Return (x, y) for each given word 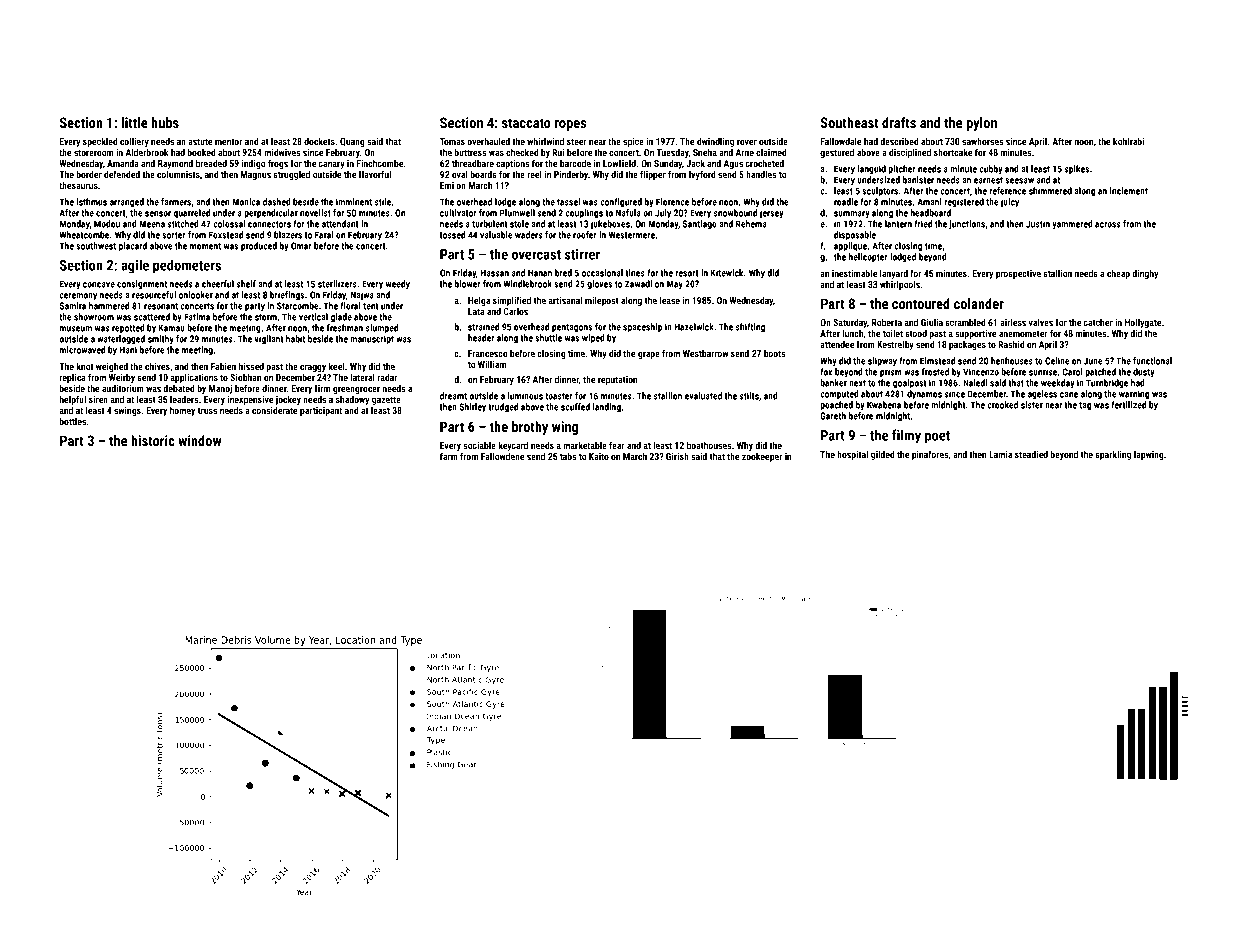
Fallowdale (841, 141)
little (135, 122)
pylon (981, 124)
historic (153, 440)
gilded (883, 455)
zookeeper (762, 457)
